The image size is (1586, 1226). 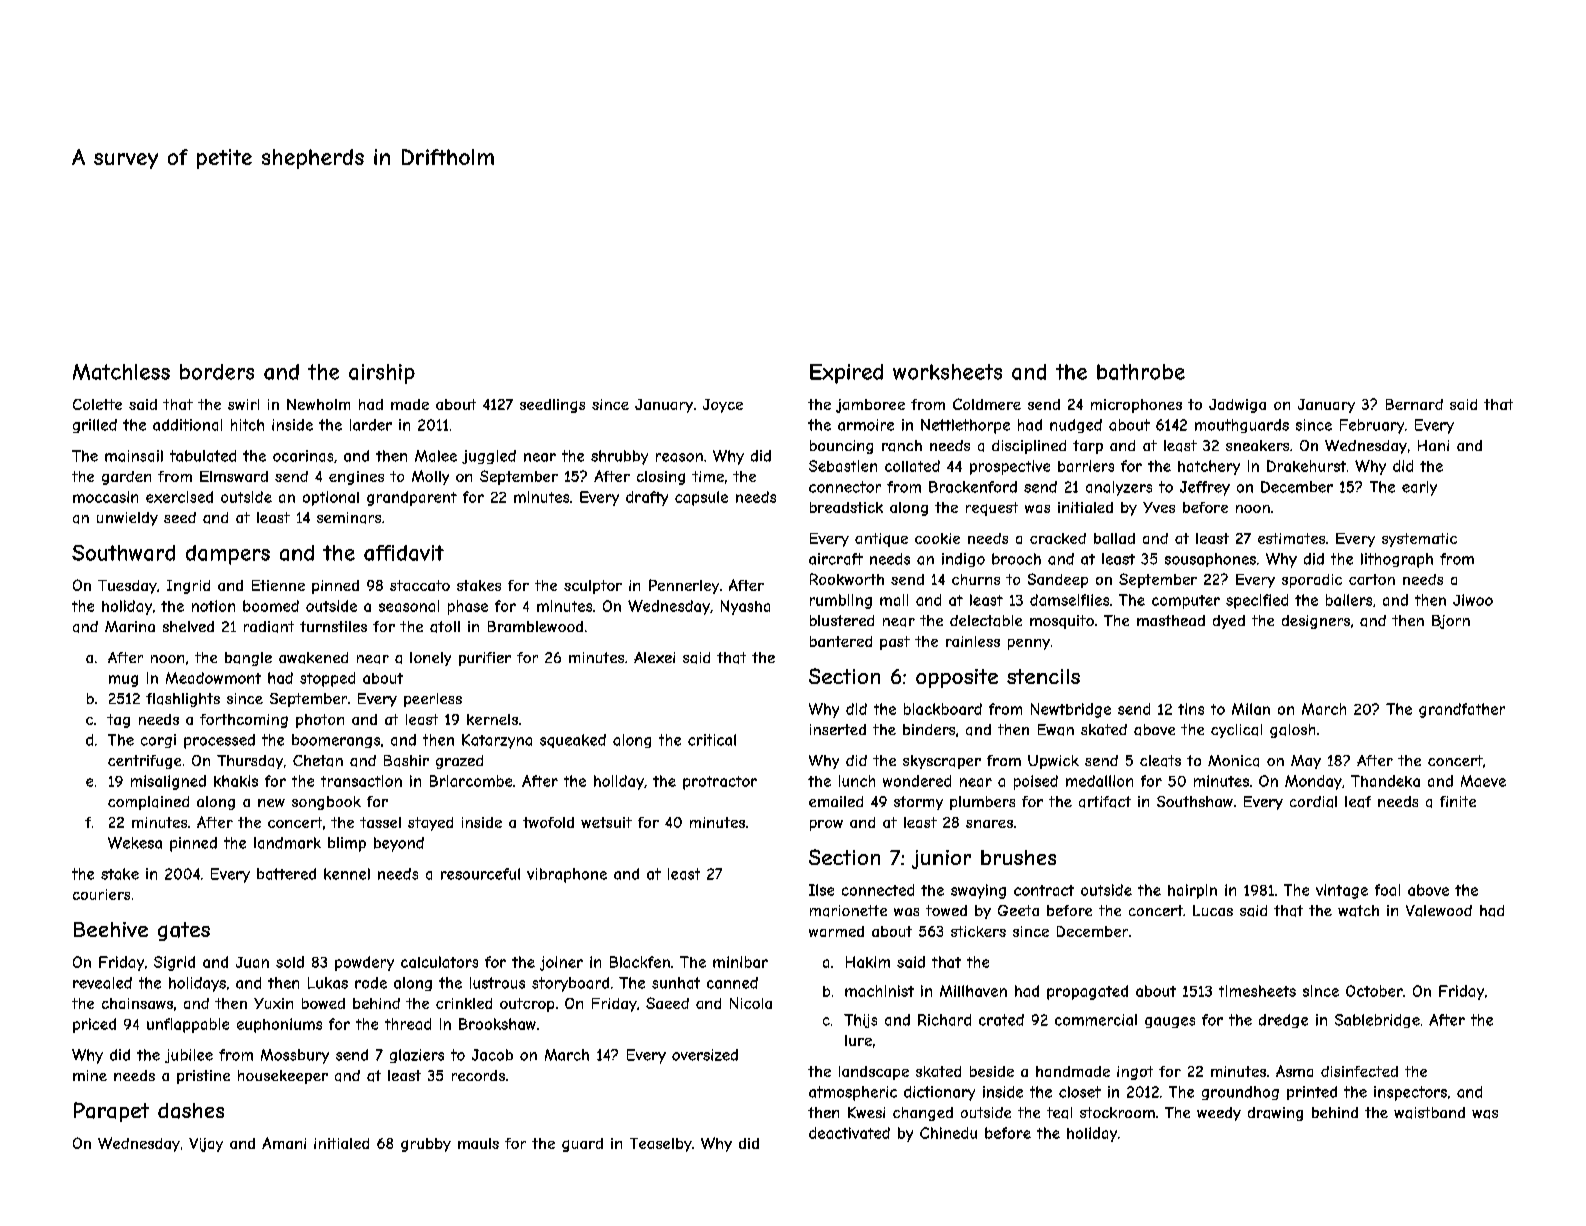 I want to click on swirl, so click(x=243, y=404).
